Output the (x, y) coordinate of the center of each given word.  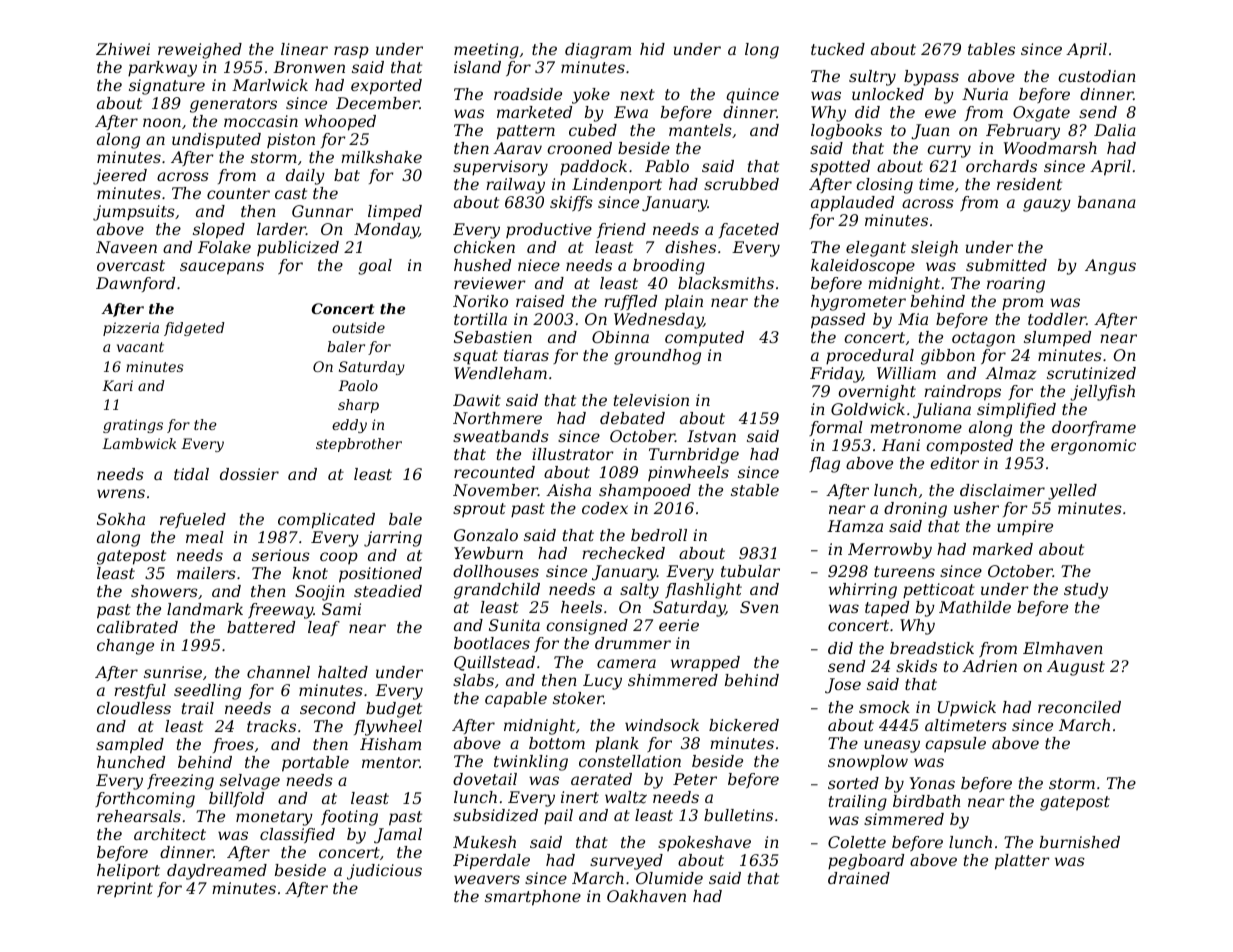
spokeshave (704, 843)
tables (991, 49)
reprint (125, 889)
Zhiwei (123, 49)
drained (859, 878)
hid (652, 49)
